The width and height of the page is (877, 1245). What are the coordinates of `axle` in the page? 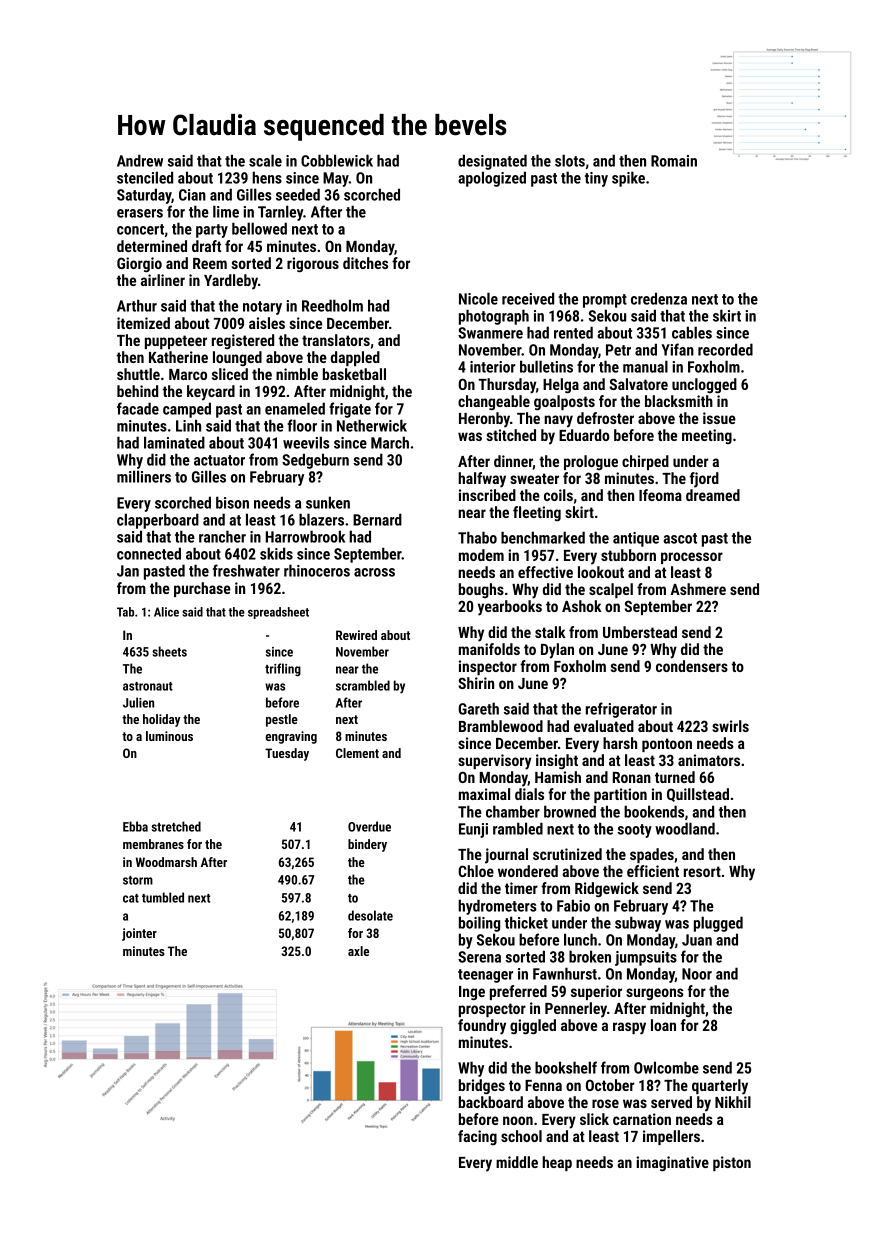 It's located at (358, 951).
